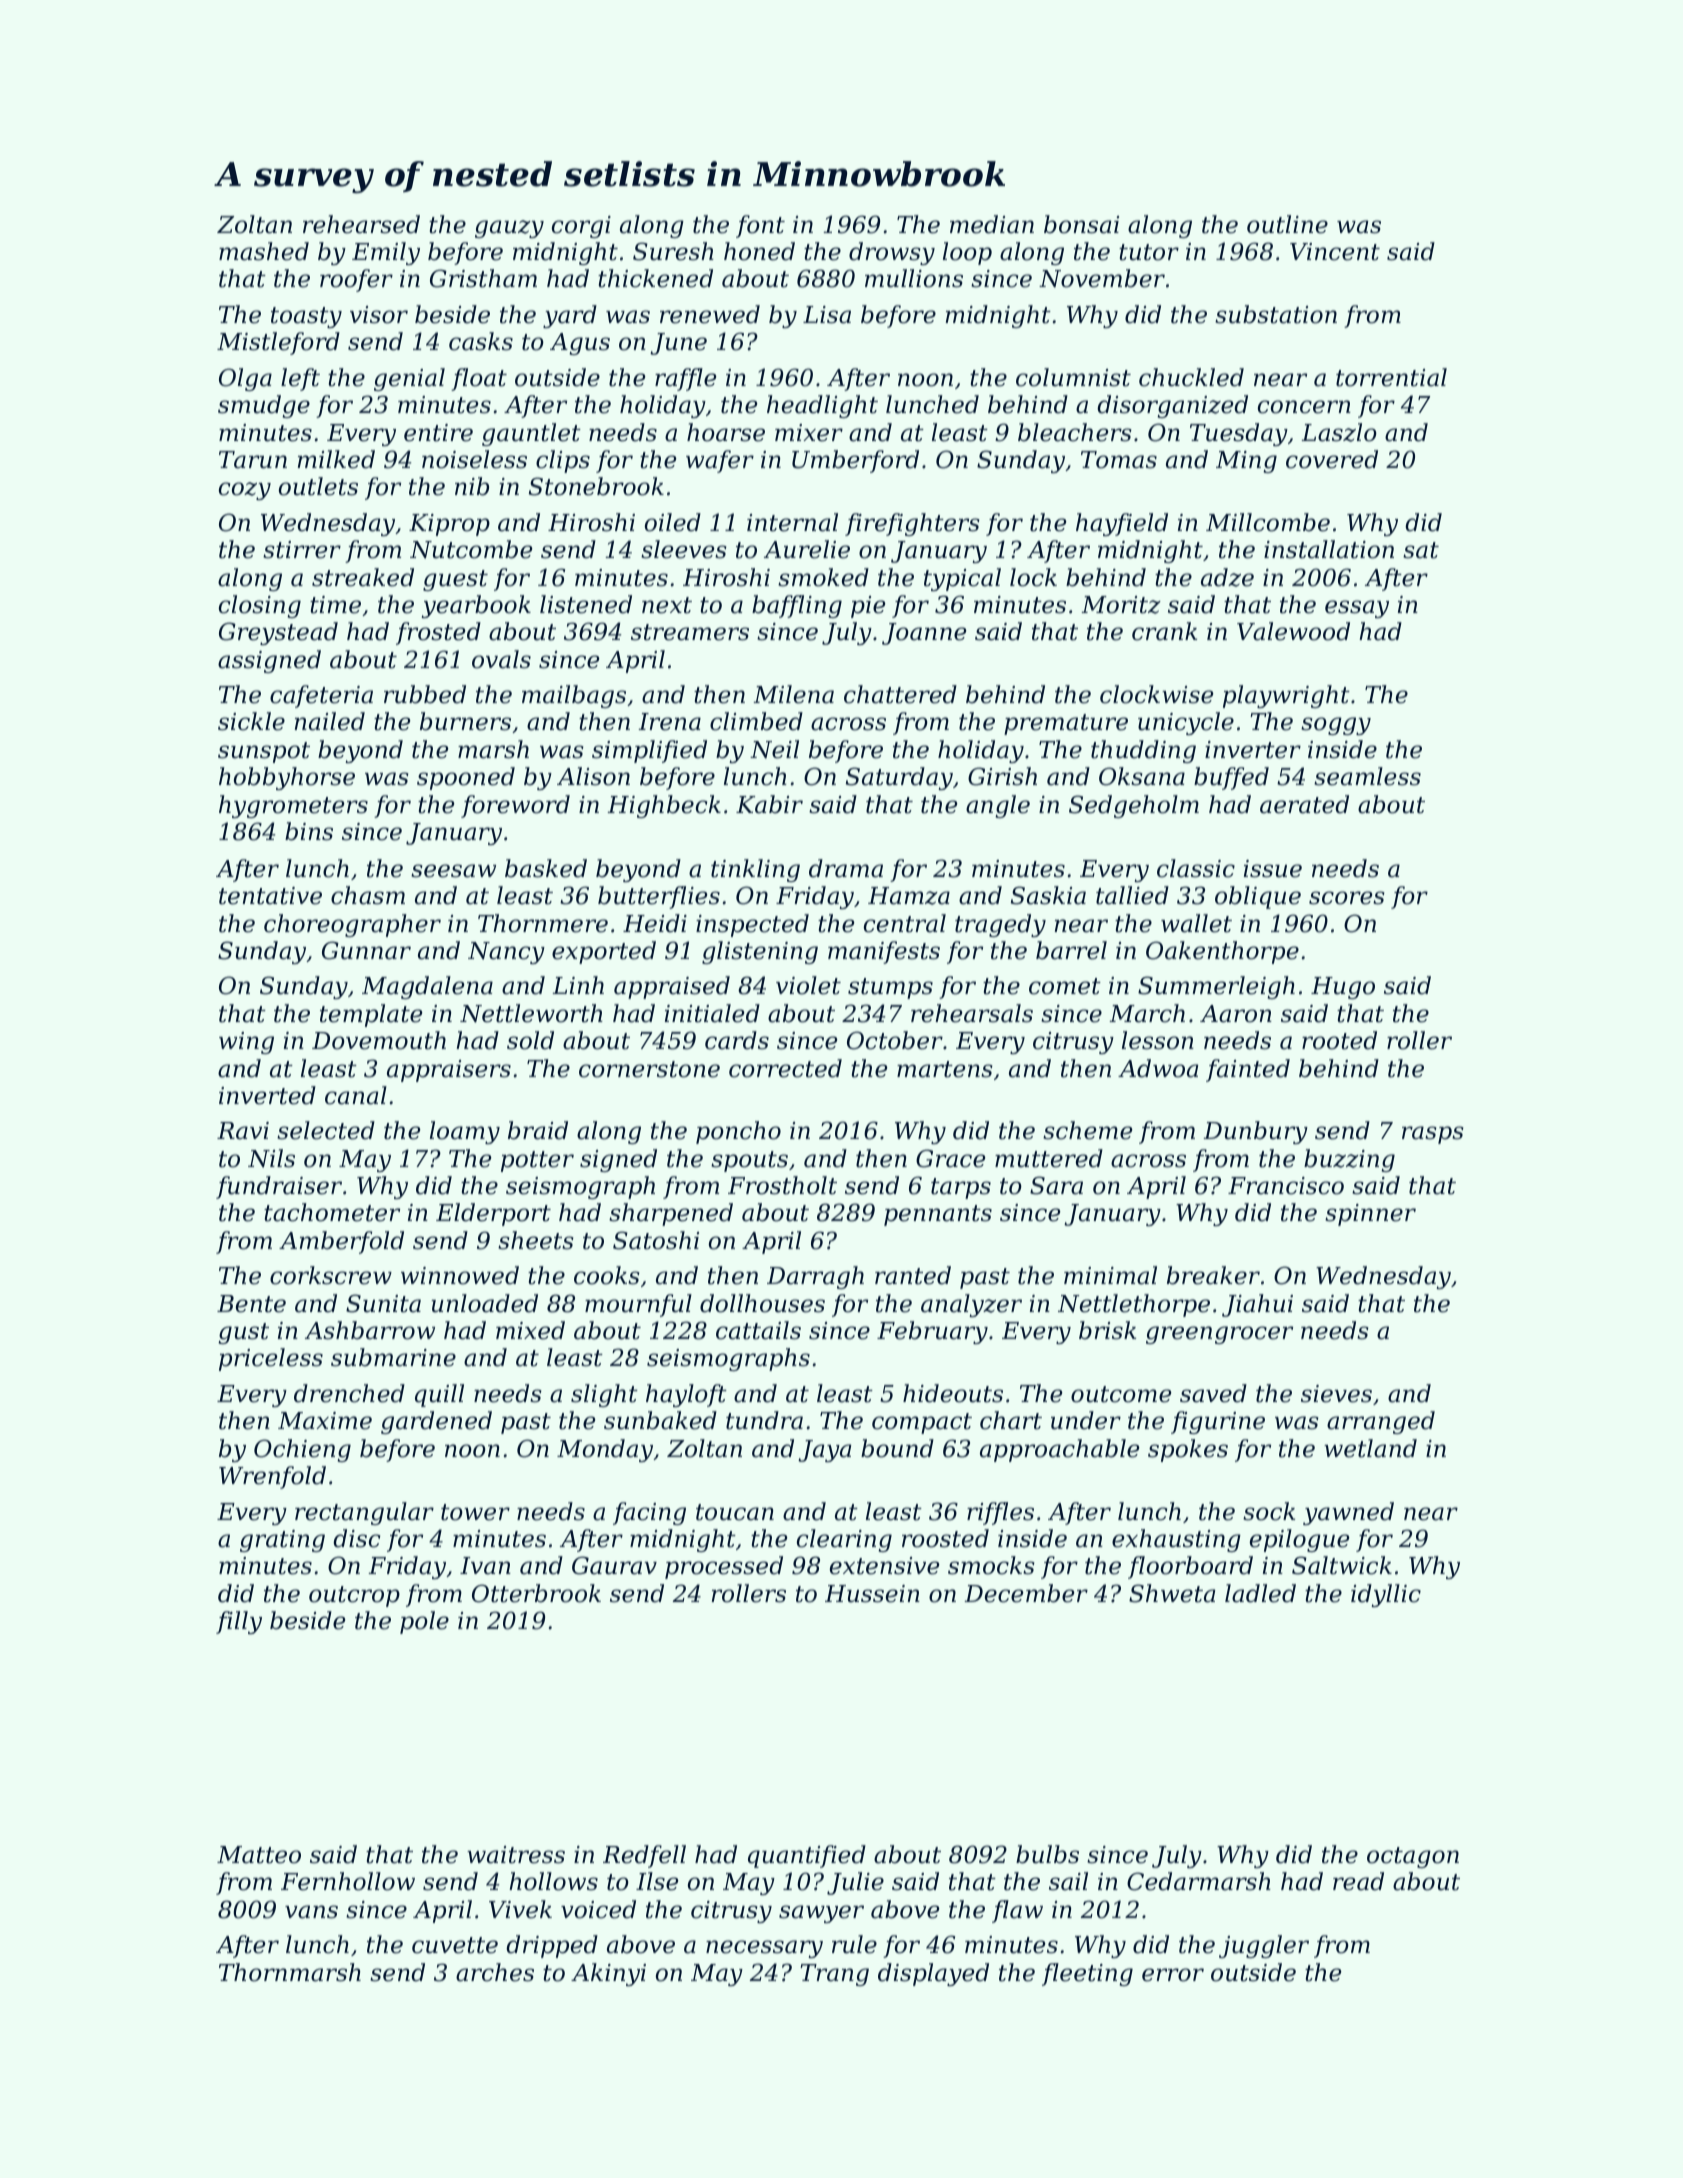 This document has width=1683, height=2178. Describe the element at coordinates (272, 1477) in the document. I see `Wrenfold` at that location.
